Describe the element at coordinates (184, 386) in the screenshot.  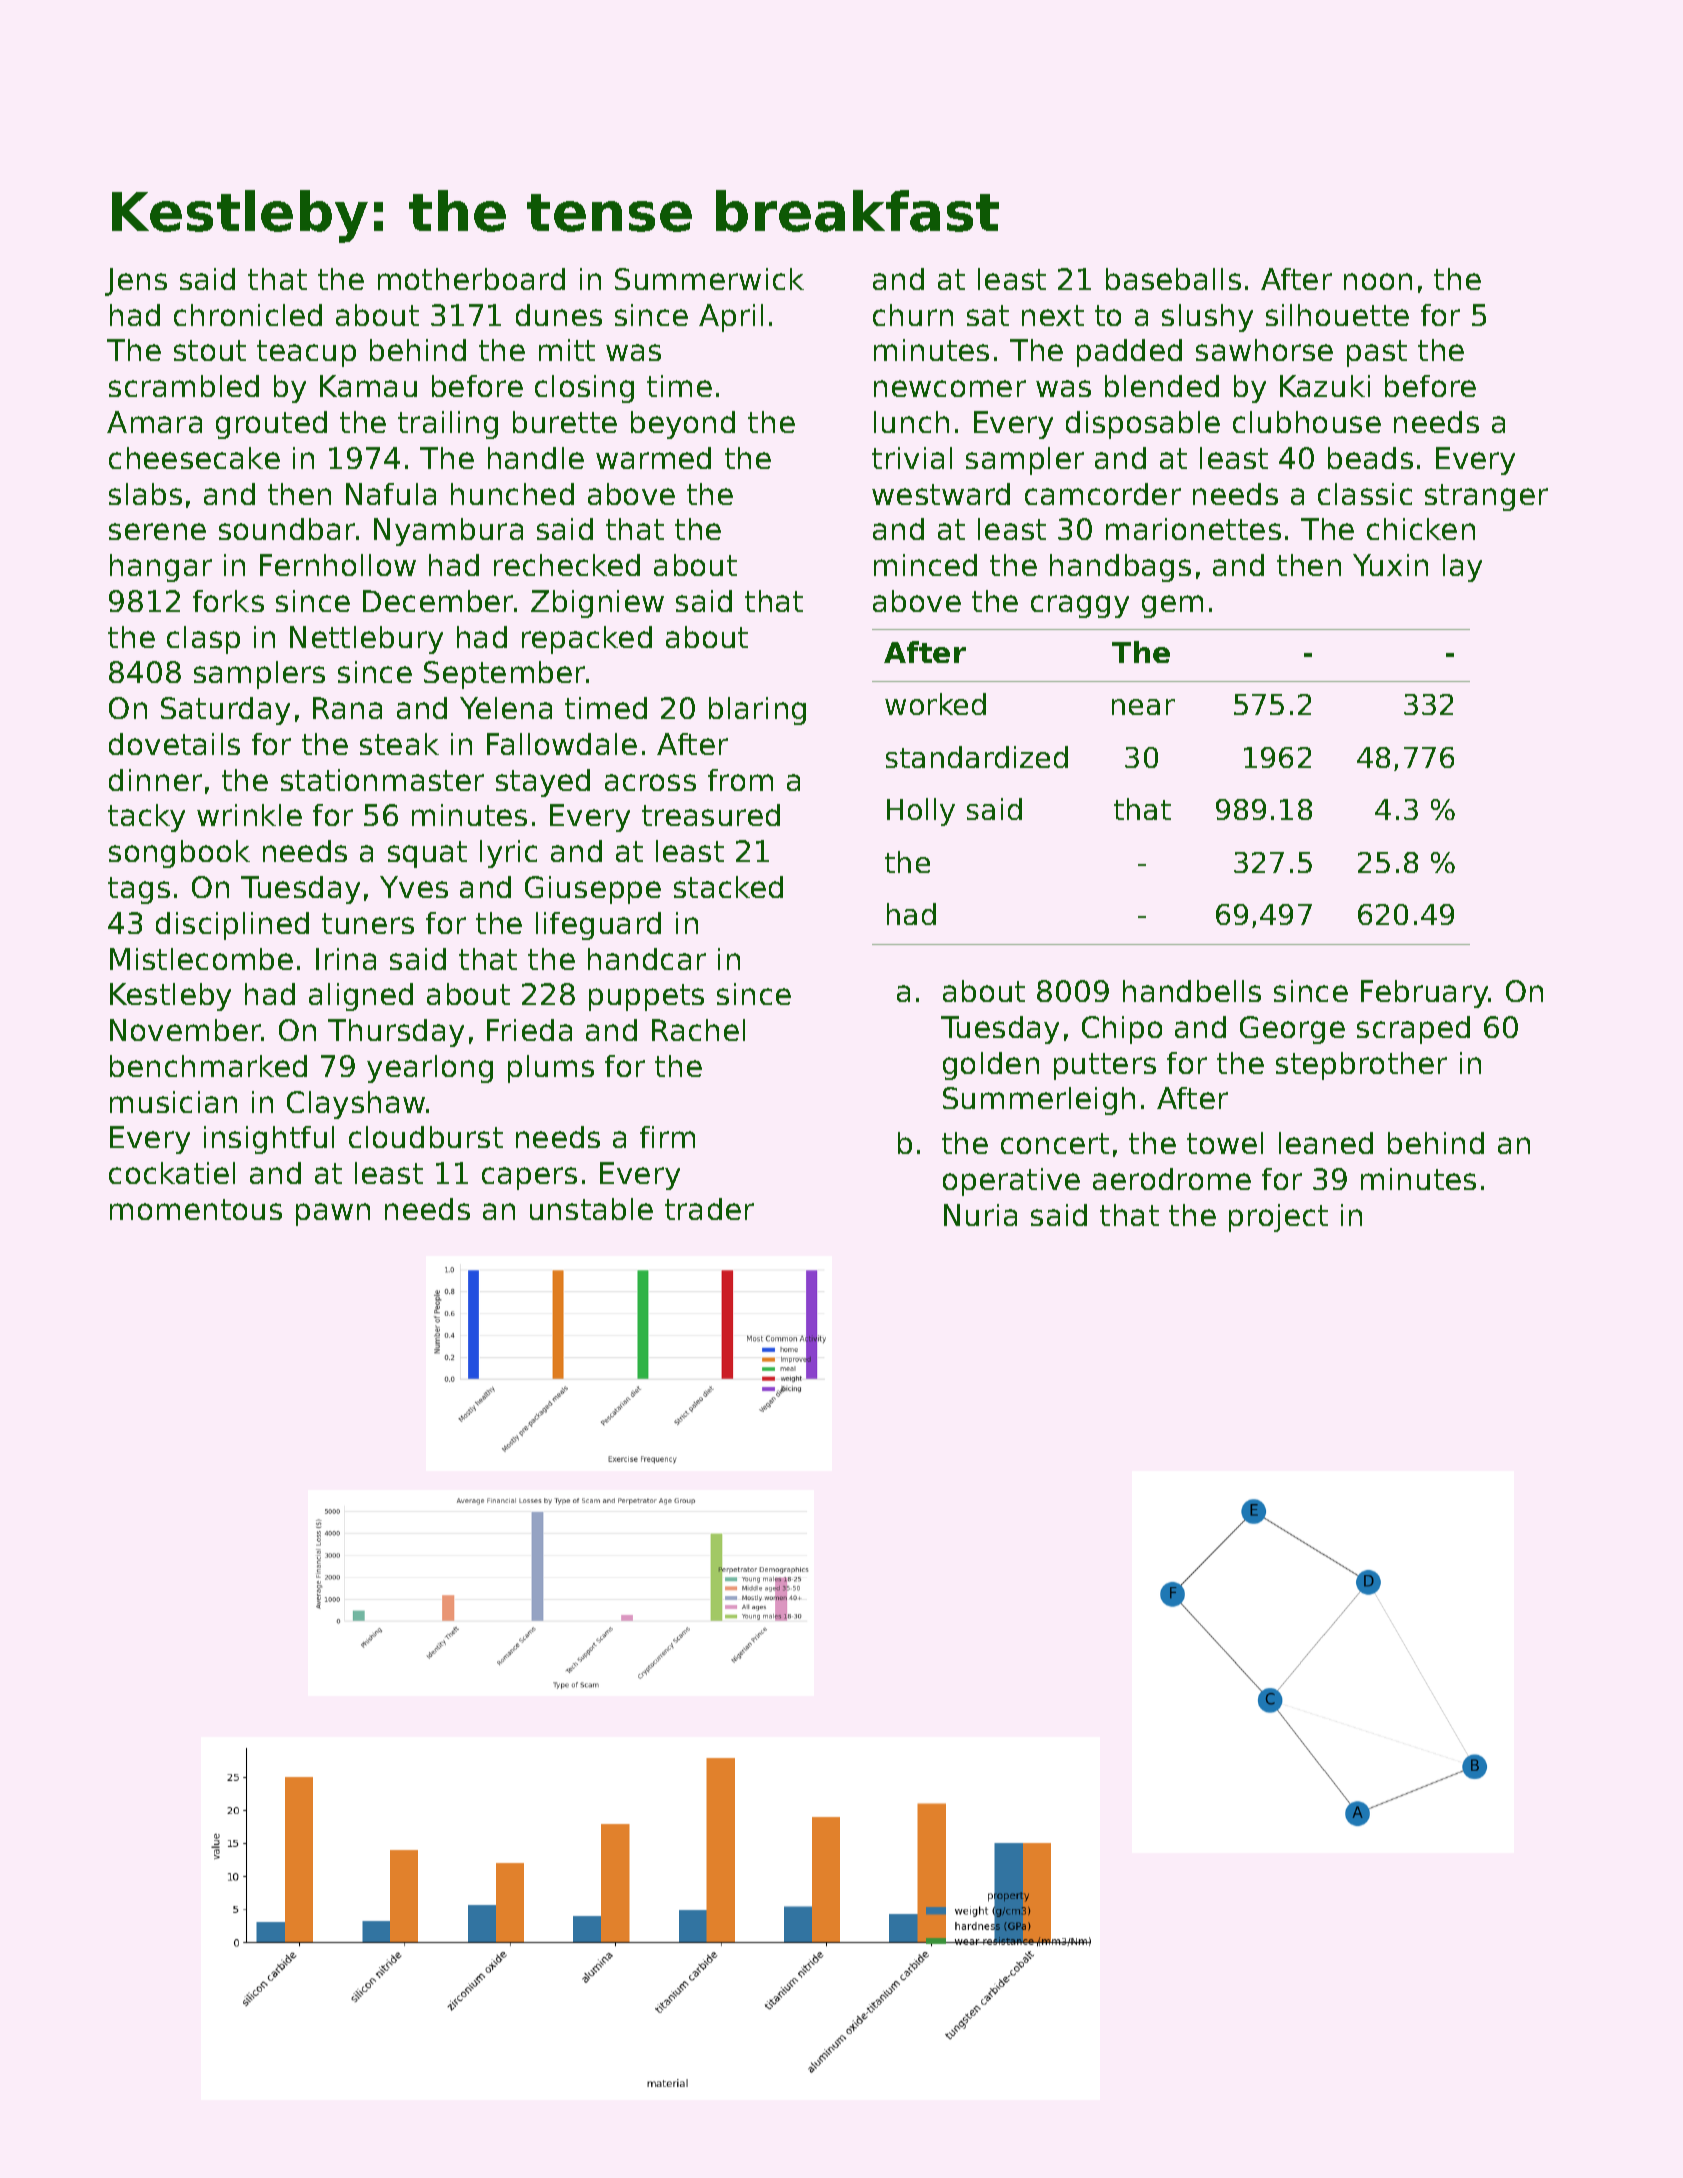
I see `scrambled` at that location.
